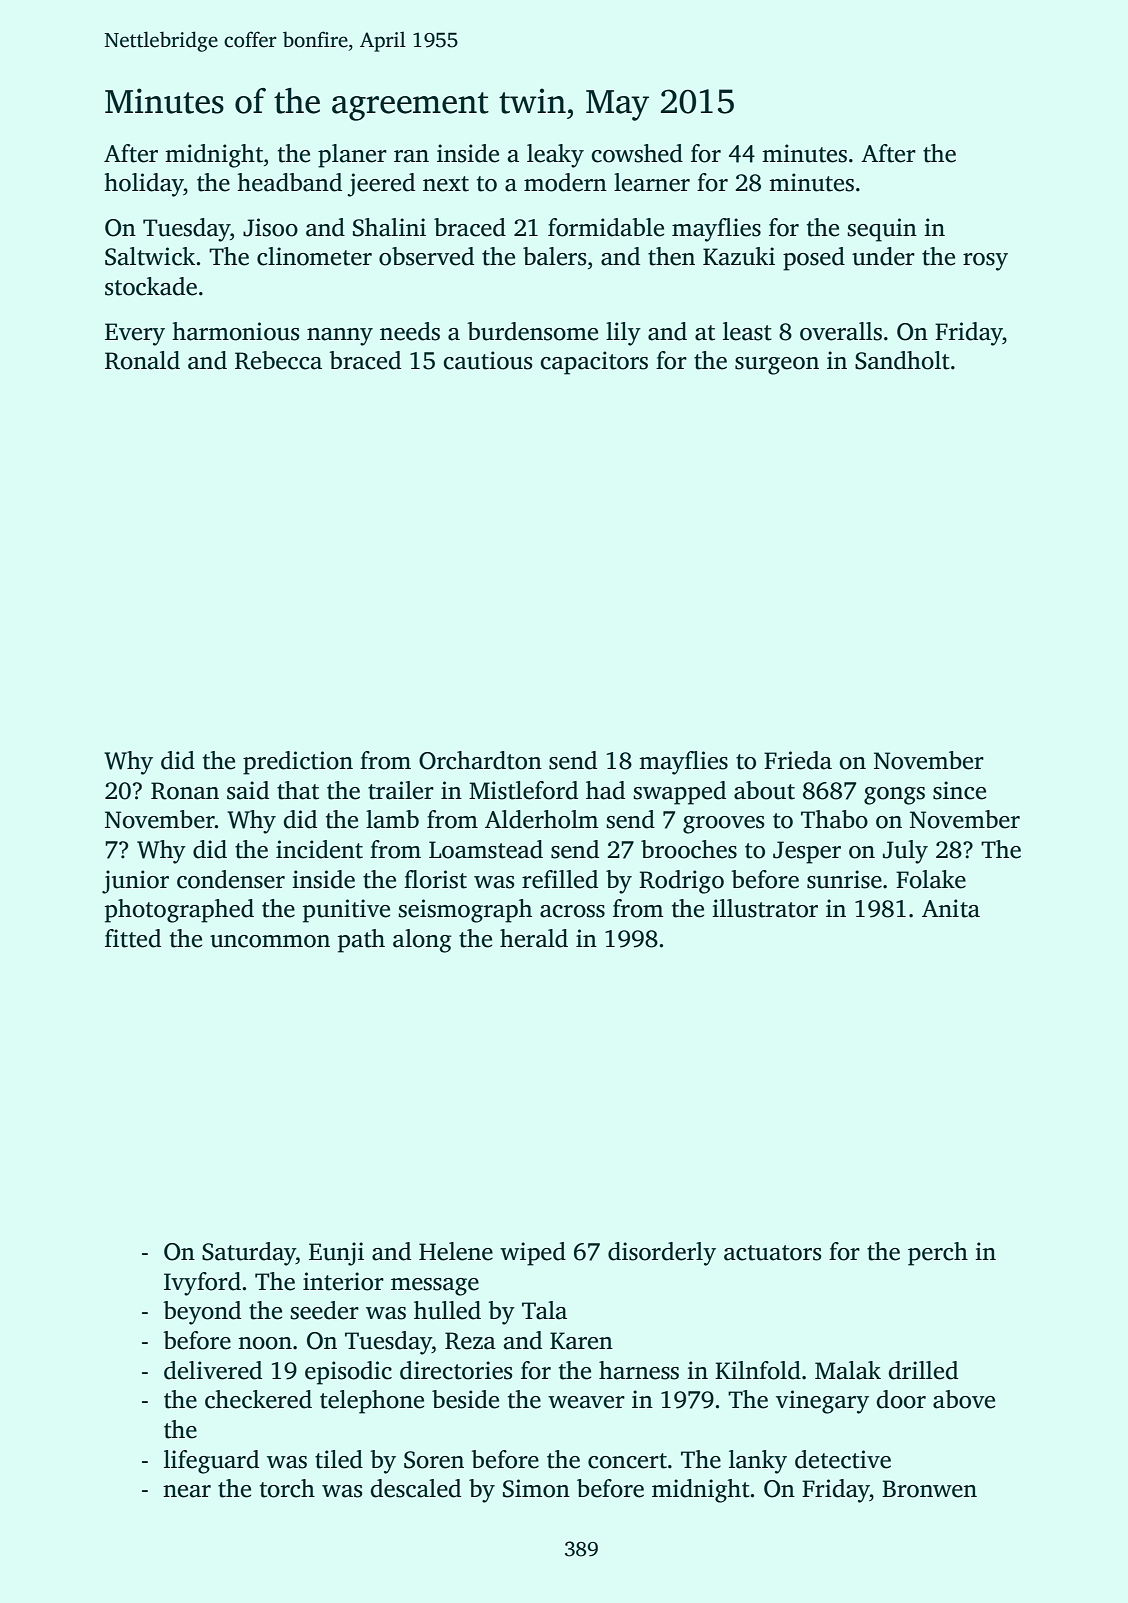 The image size is (1128, 1603). I want to click on sunrise, so click(844, 879).
